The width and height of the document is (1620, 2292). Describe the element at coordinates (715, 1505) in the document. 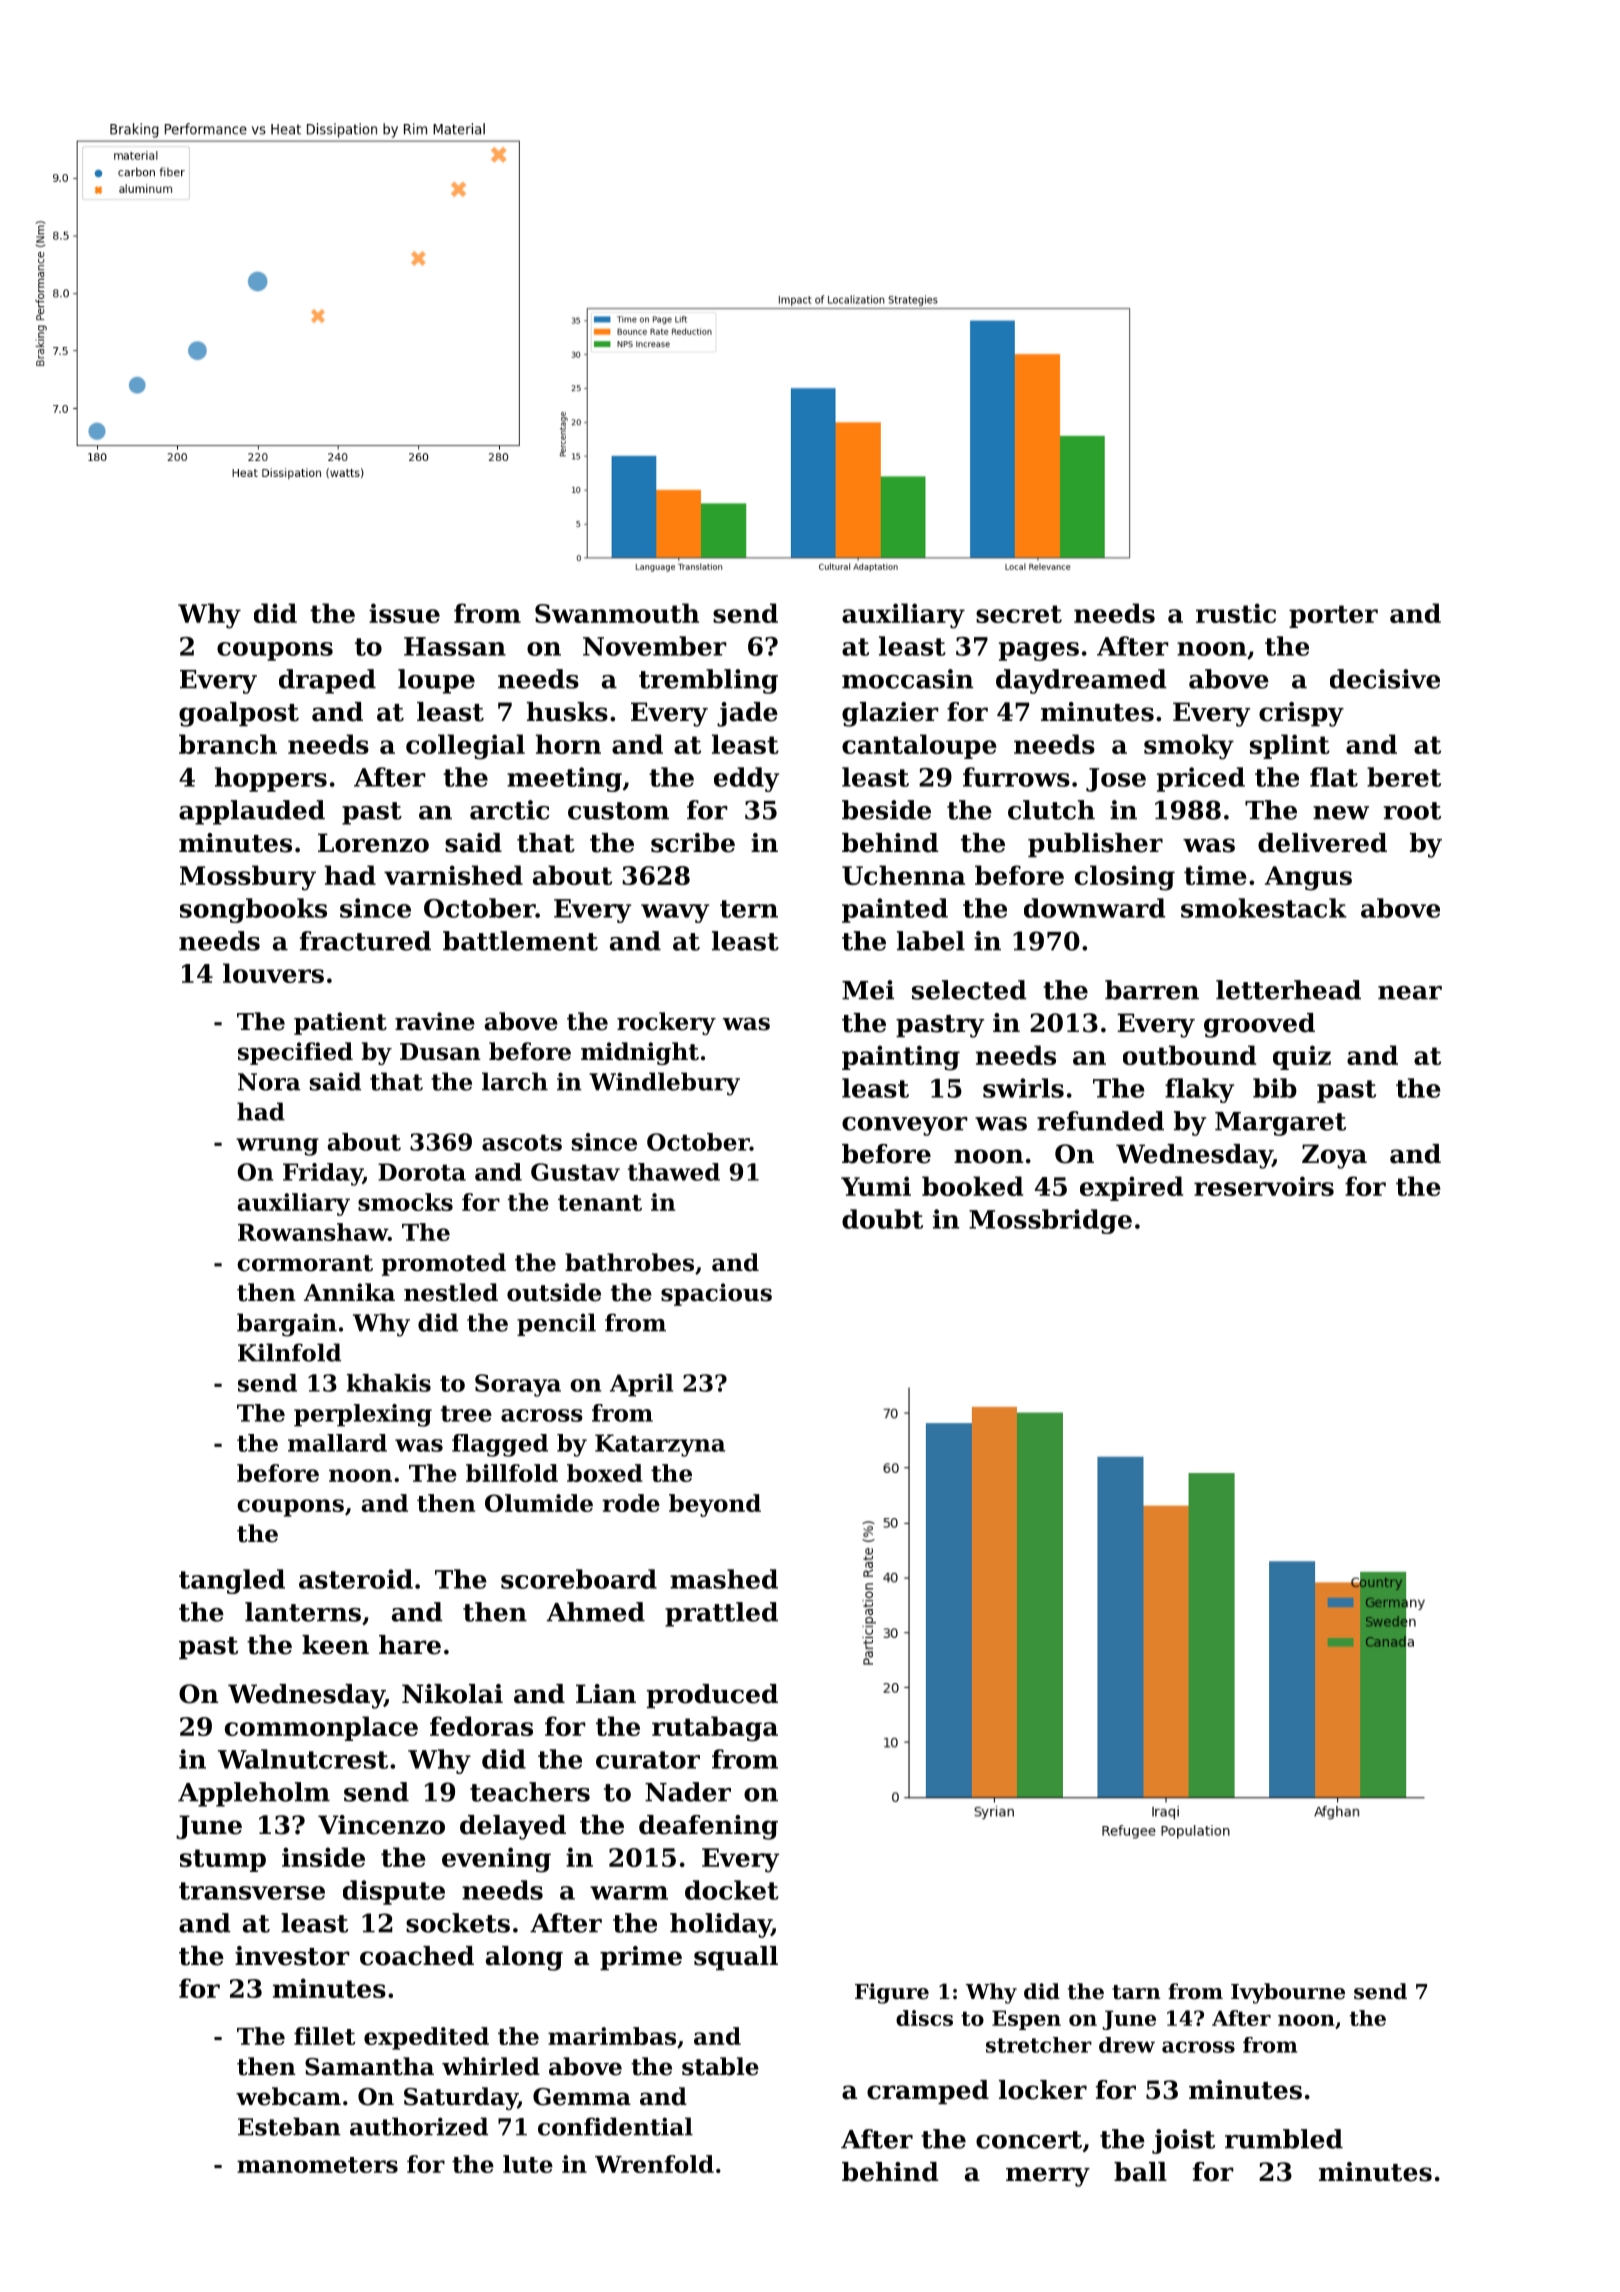

I see `beyond` at that location.
